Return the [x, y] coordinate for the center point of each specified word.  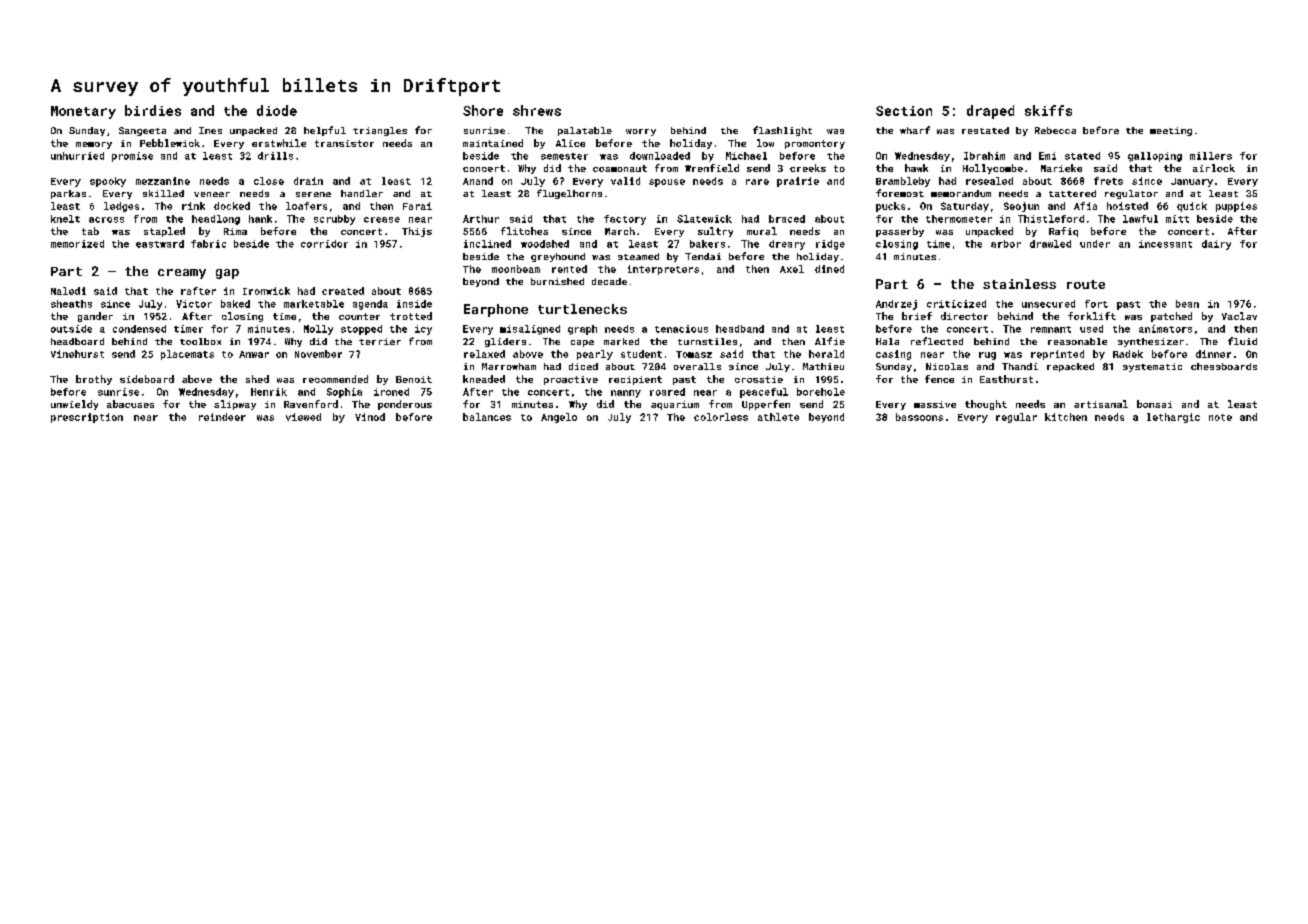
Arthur [481, 219]
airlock [1214, 168]
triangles [380, 131]
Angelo [559, 418]
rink [193, 206]
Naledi [68, 291]
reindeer [222, 417]
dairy [1216, 245]
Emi [1047, 156]
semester [564, 156]
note [1220, 417]
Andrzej [896, 305]
